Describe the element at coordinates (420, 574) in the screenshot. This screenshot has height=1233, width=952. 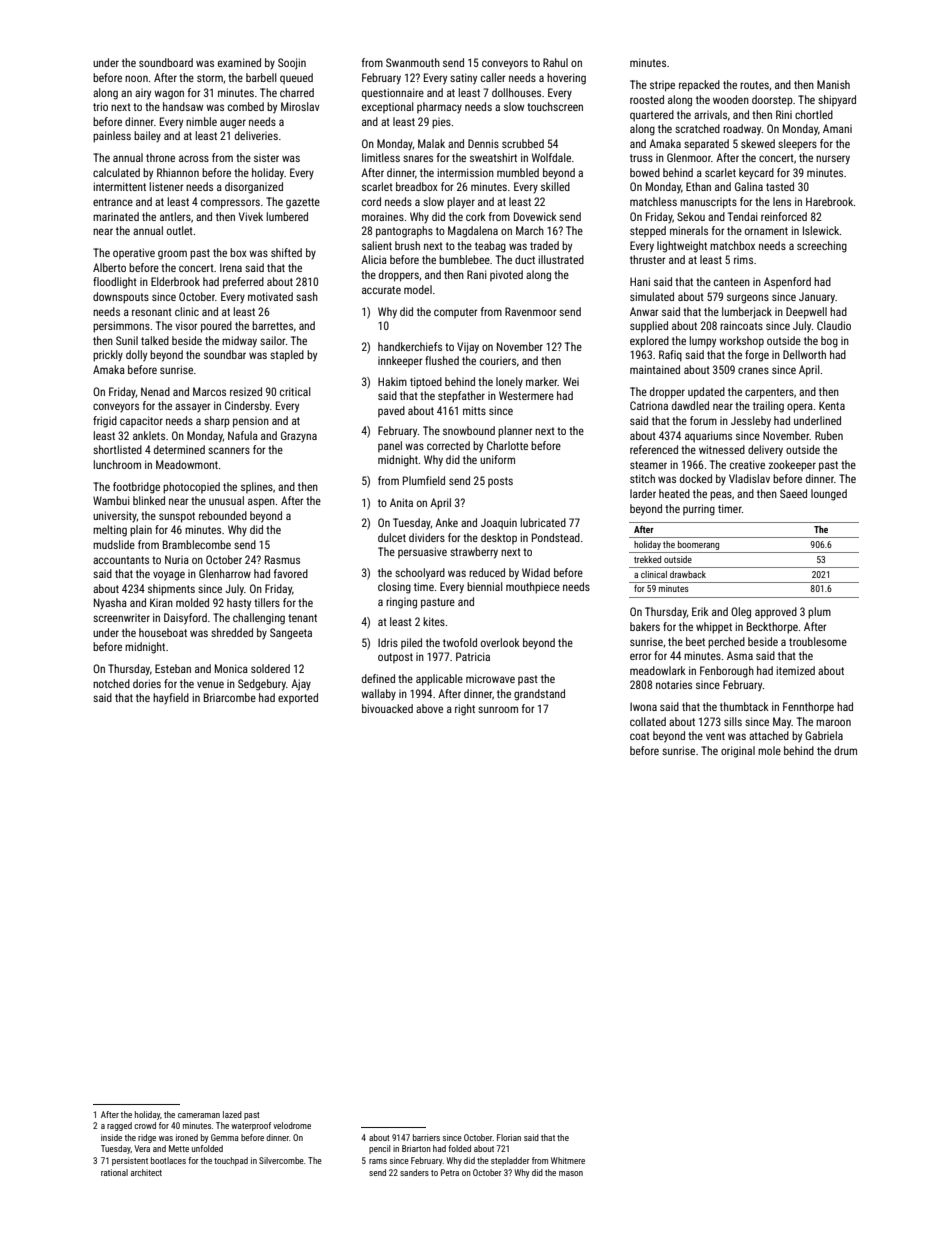
I see `schoolyard` at that location.
